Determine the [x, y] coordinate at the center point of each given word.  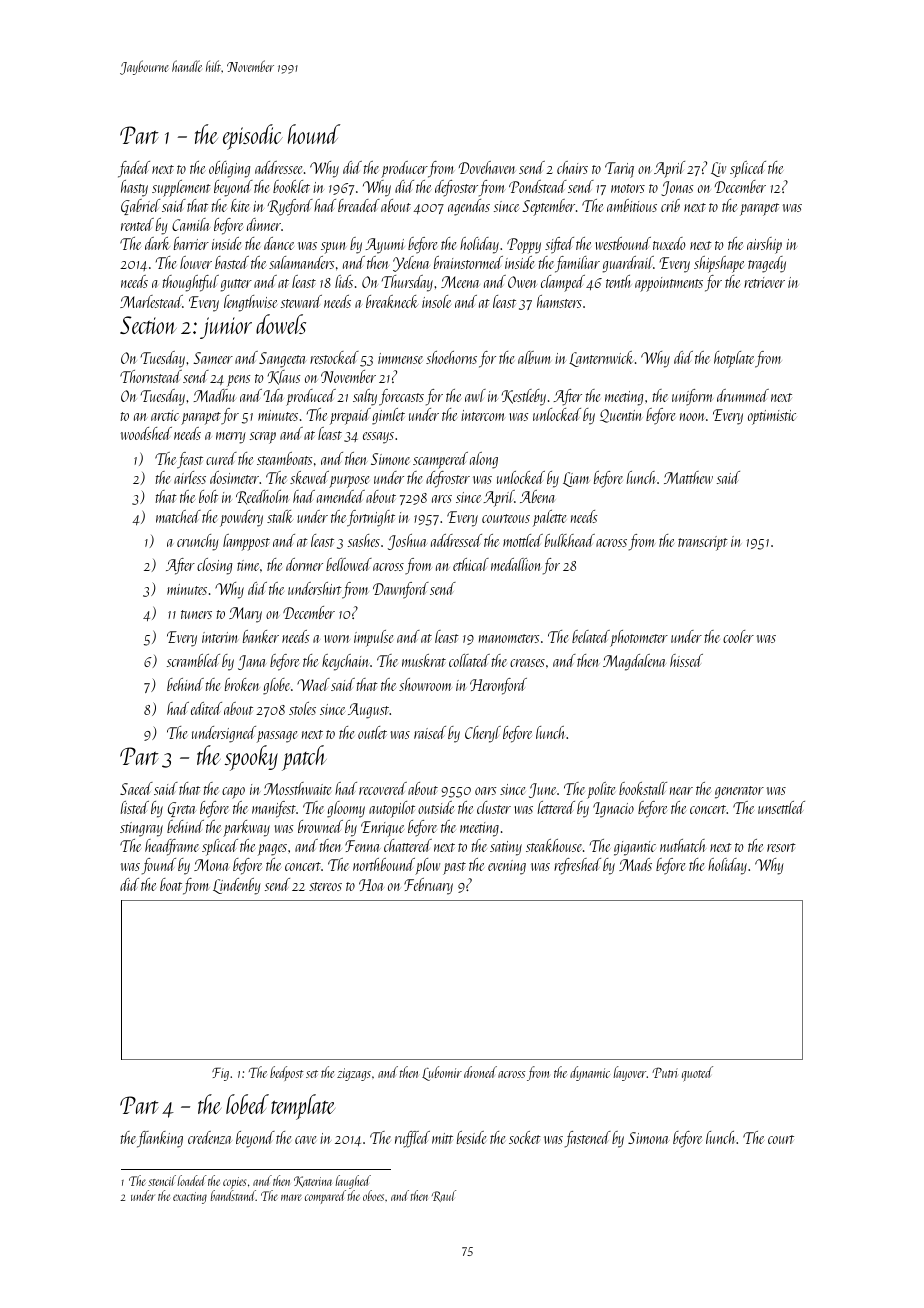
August [369, 711]
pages [272, 850]
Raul [444, 1196]
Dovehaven [487, 167]
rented [137, 224]
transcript [703, 543]
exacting [190, 1198]
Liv [718, 169]
